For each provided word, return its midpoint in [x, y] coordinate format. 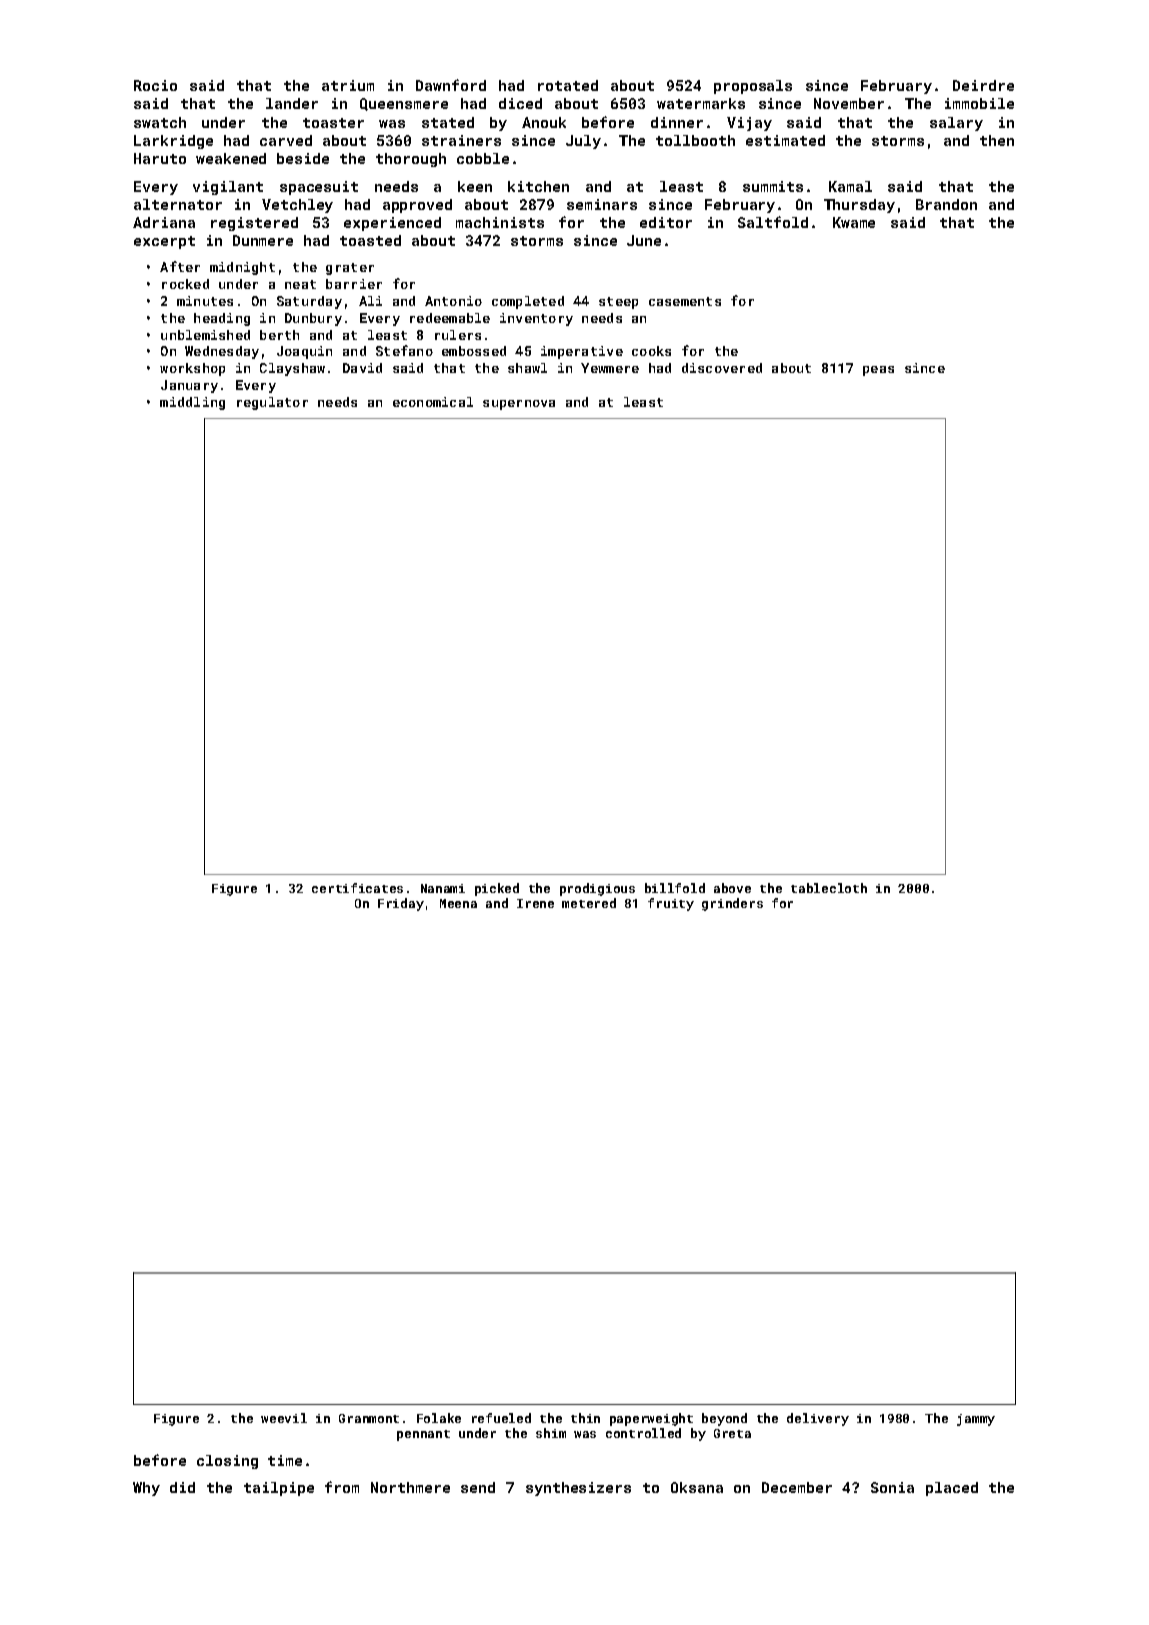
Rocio [155, 85]
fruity [671, 904]
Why [146, 1489]
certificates [357, 888]
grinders [732, 904]
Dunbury [313, 319]
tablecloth [829, 888]
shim [551, 1433]
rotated [568, 85]
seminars [602, 204]
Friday [401, 904]
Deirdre [983, 85]
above [732, 888]
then [997, 140]
